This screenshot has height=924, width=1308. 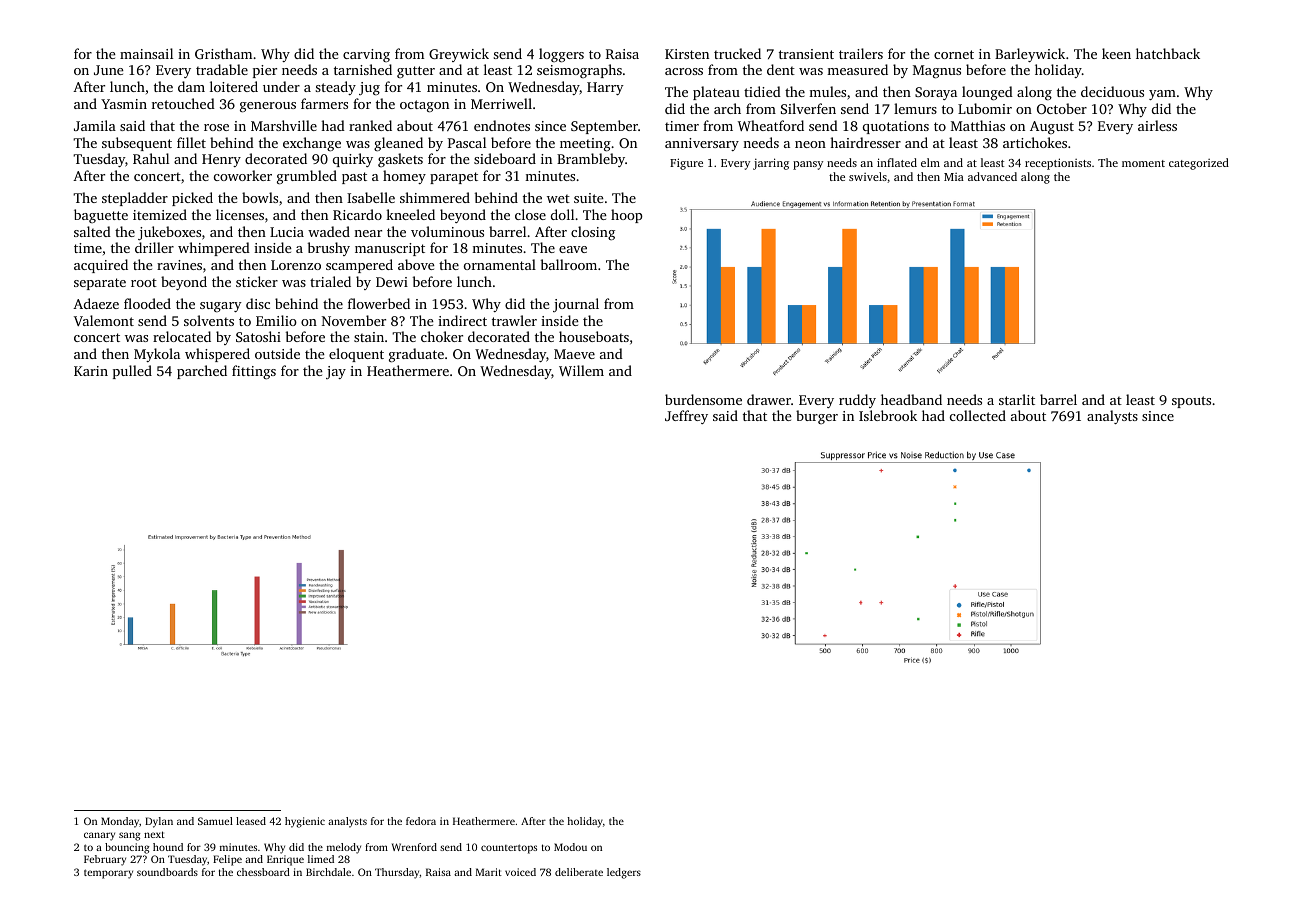 What do you see at coordinates (305, 822) in the screenshot?
I see `hygienic` at bounding box center [305, 822].
